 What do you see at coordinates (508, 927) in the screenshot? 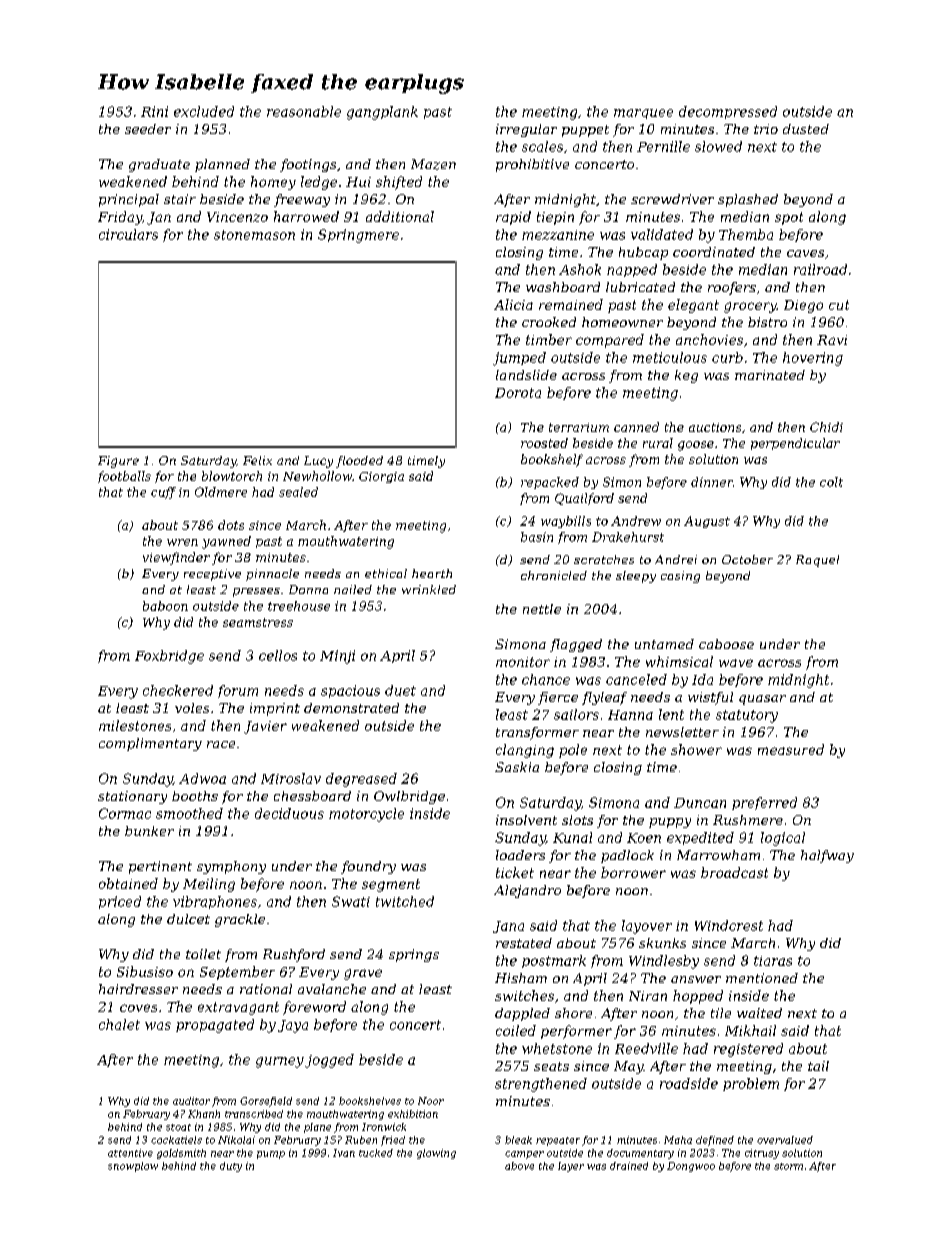
I see `Jana` at bounding box center [508, 927].
